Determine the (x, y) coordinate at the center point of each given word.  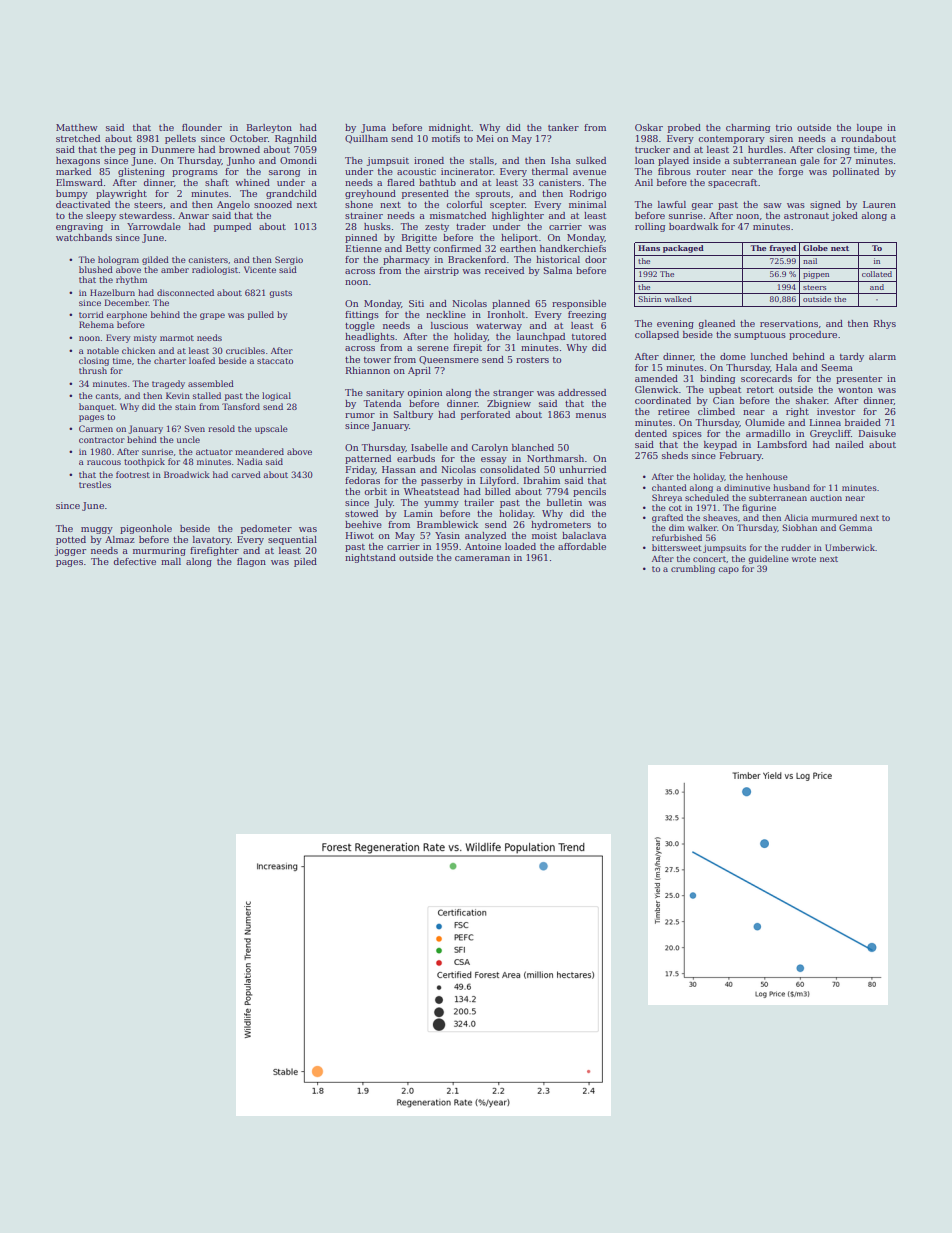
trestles (95, 484)
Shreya (667, 498)
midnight (450, 128)
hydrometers (561, 525)
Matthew (77, 127)
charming (748, 128)
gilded (155, 260)
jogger (70, 551)
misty (145, 339)
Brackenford (477, 259)
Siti (416, 303)
